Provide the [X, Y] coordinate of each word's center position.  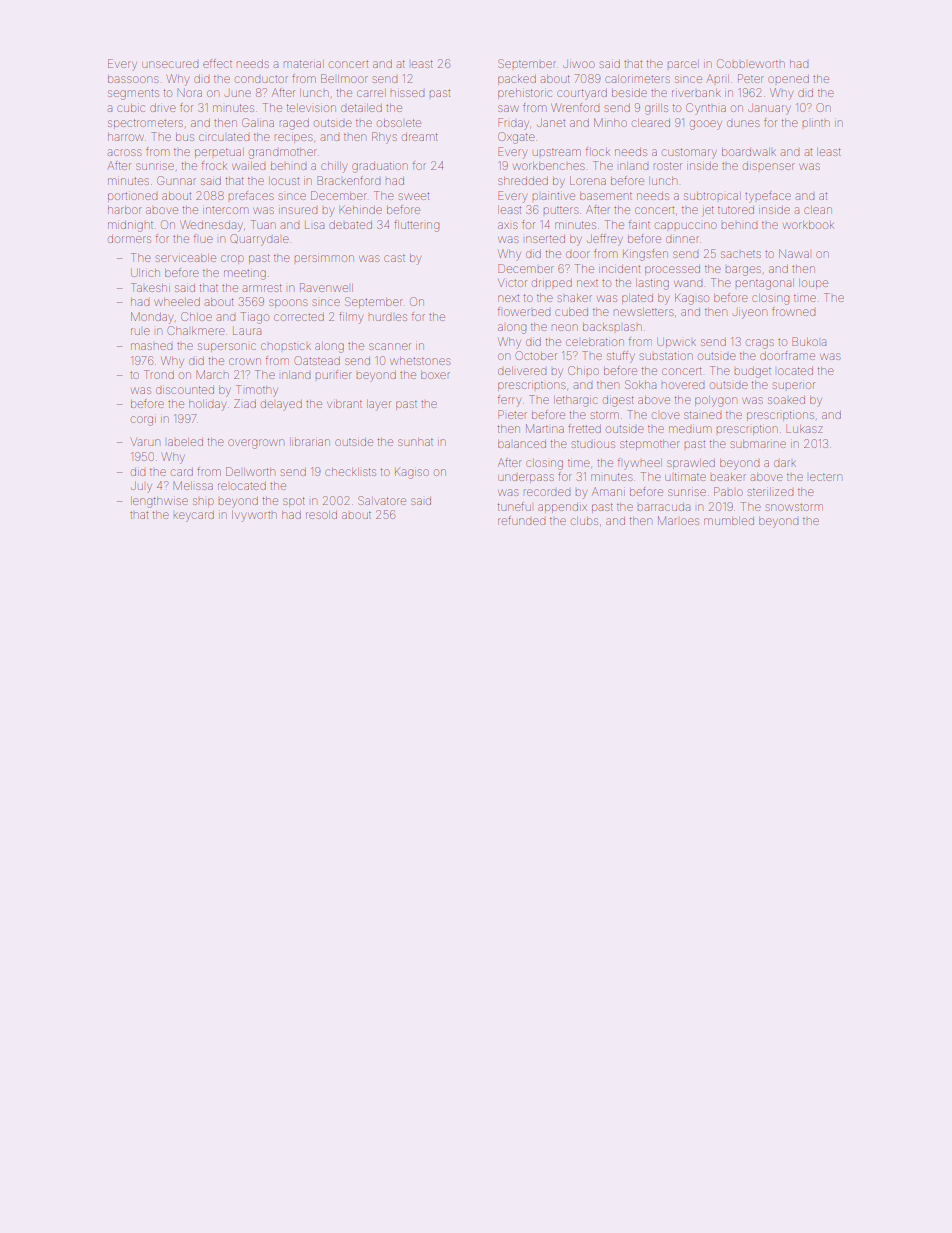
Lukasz [804, 429]
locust [285, 181]
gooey [706, 125]
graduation [380, 167]
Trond [159, 374]
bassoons [133, 79]
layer [380, 406]
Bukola [809, 341]
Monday [152, 318]
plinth [816, 123]
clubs [584, 521]
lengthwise [160, 502]
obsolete [399, 123]
